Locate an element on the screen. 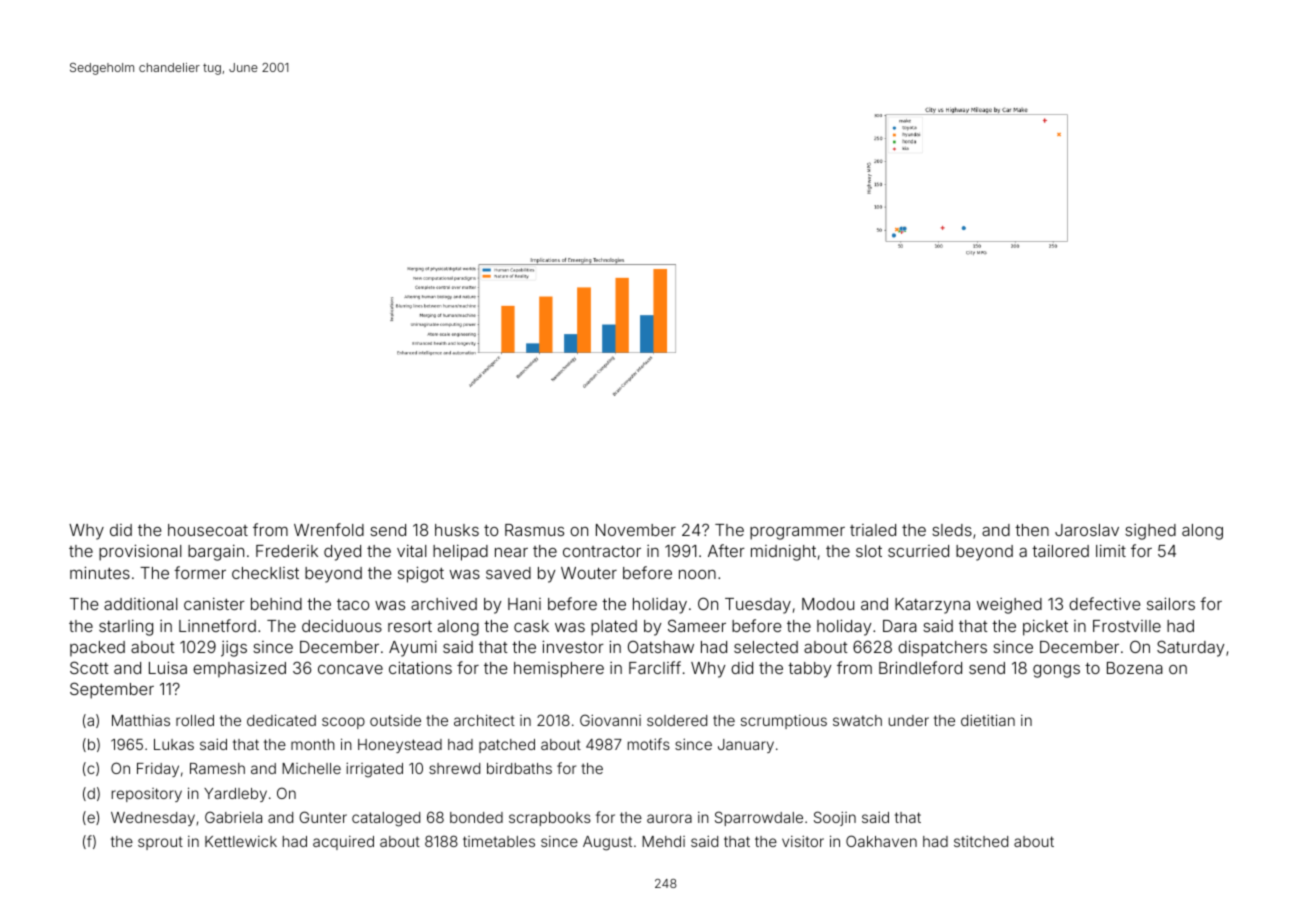  Wrenfold is located at coordinates (329, 529).
